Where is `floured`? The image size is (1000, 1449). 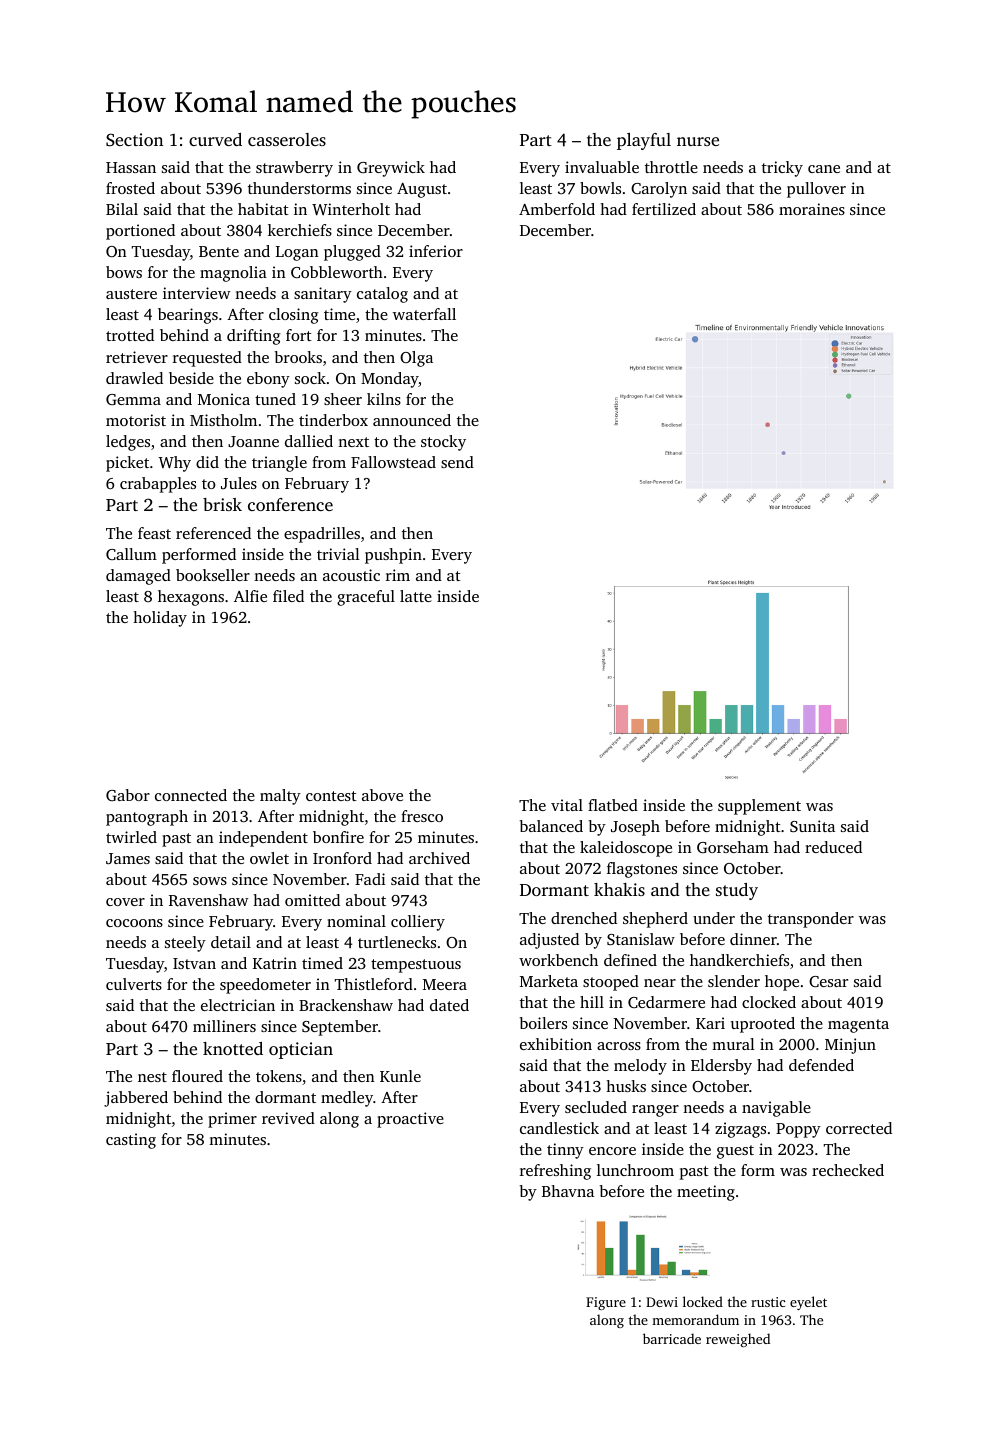 floured is located at coordinates (197, 1076).
